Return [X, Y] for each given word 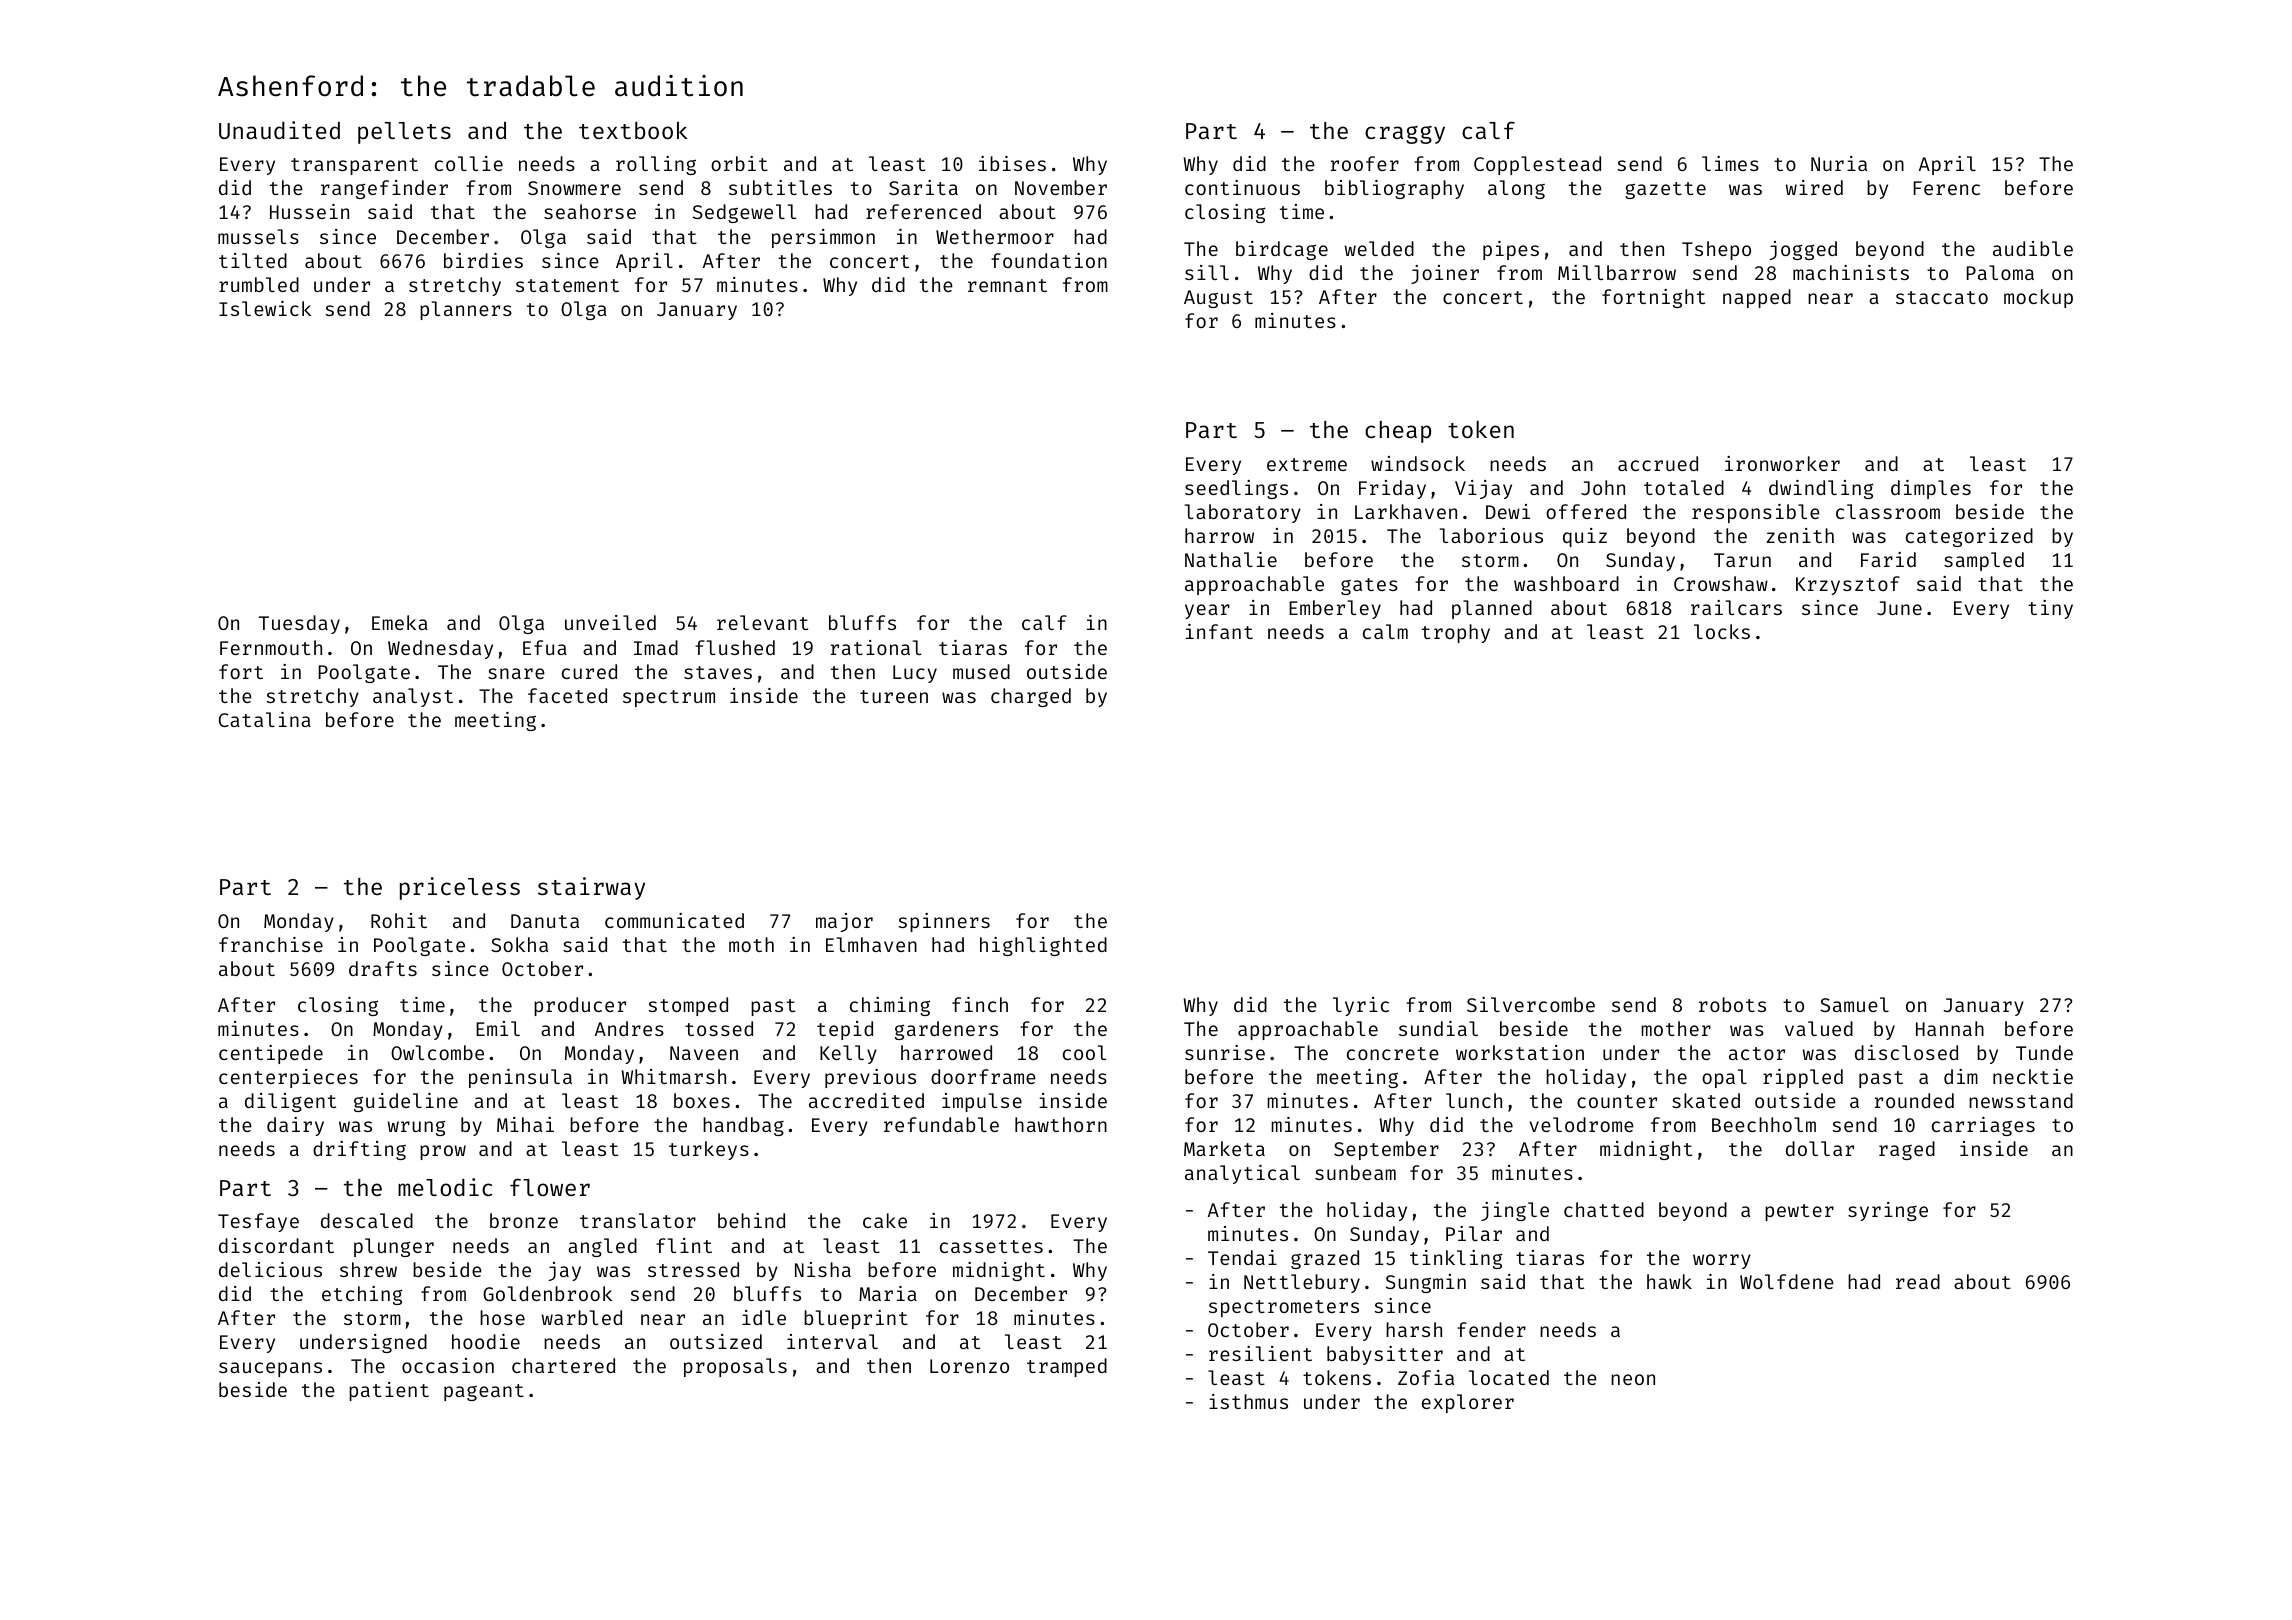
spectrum [669, 698]
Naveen [704, 1053]
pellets [404, 133]
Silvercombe [1531, 1004]
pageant [484, 1392]
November [1061, 187]
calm [1385, 631]
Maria [888, 1293]
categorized [1969, 537]
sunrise [1225, 1052]
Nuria [1839, 163]
